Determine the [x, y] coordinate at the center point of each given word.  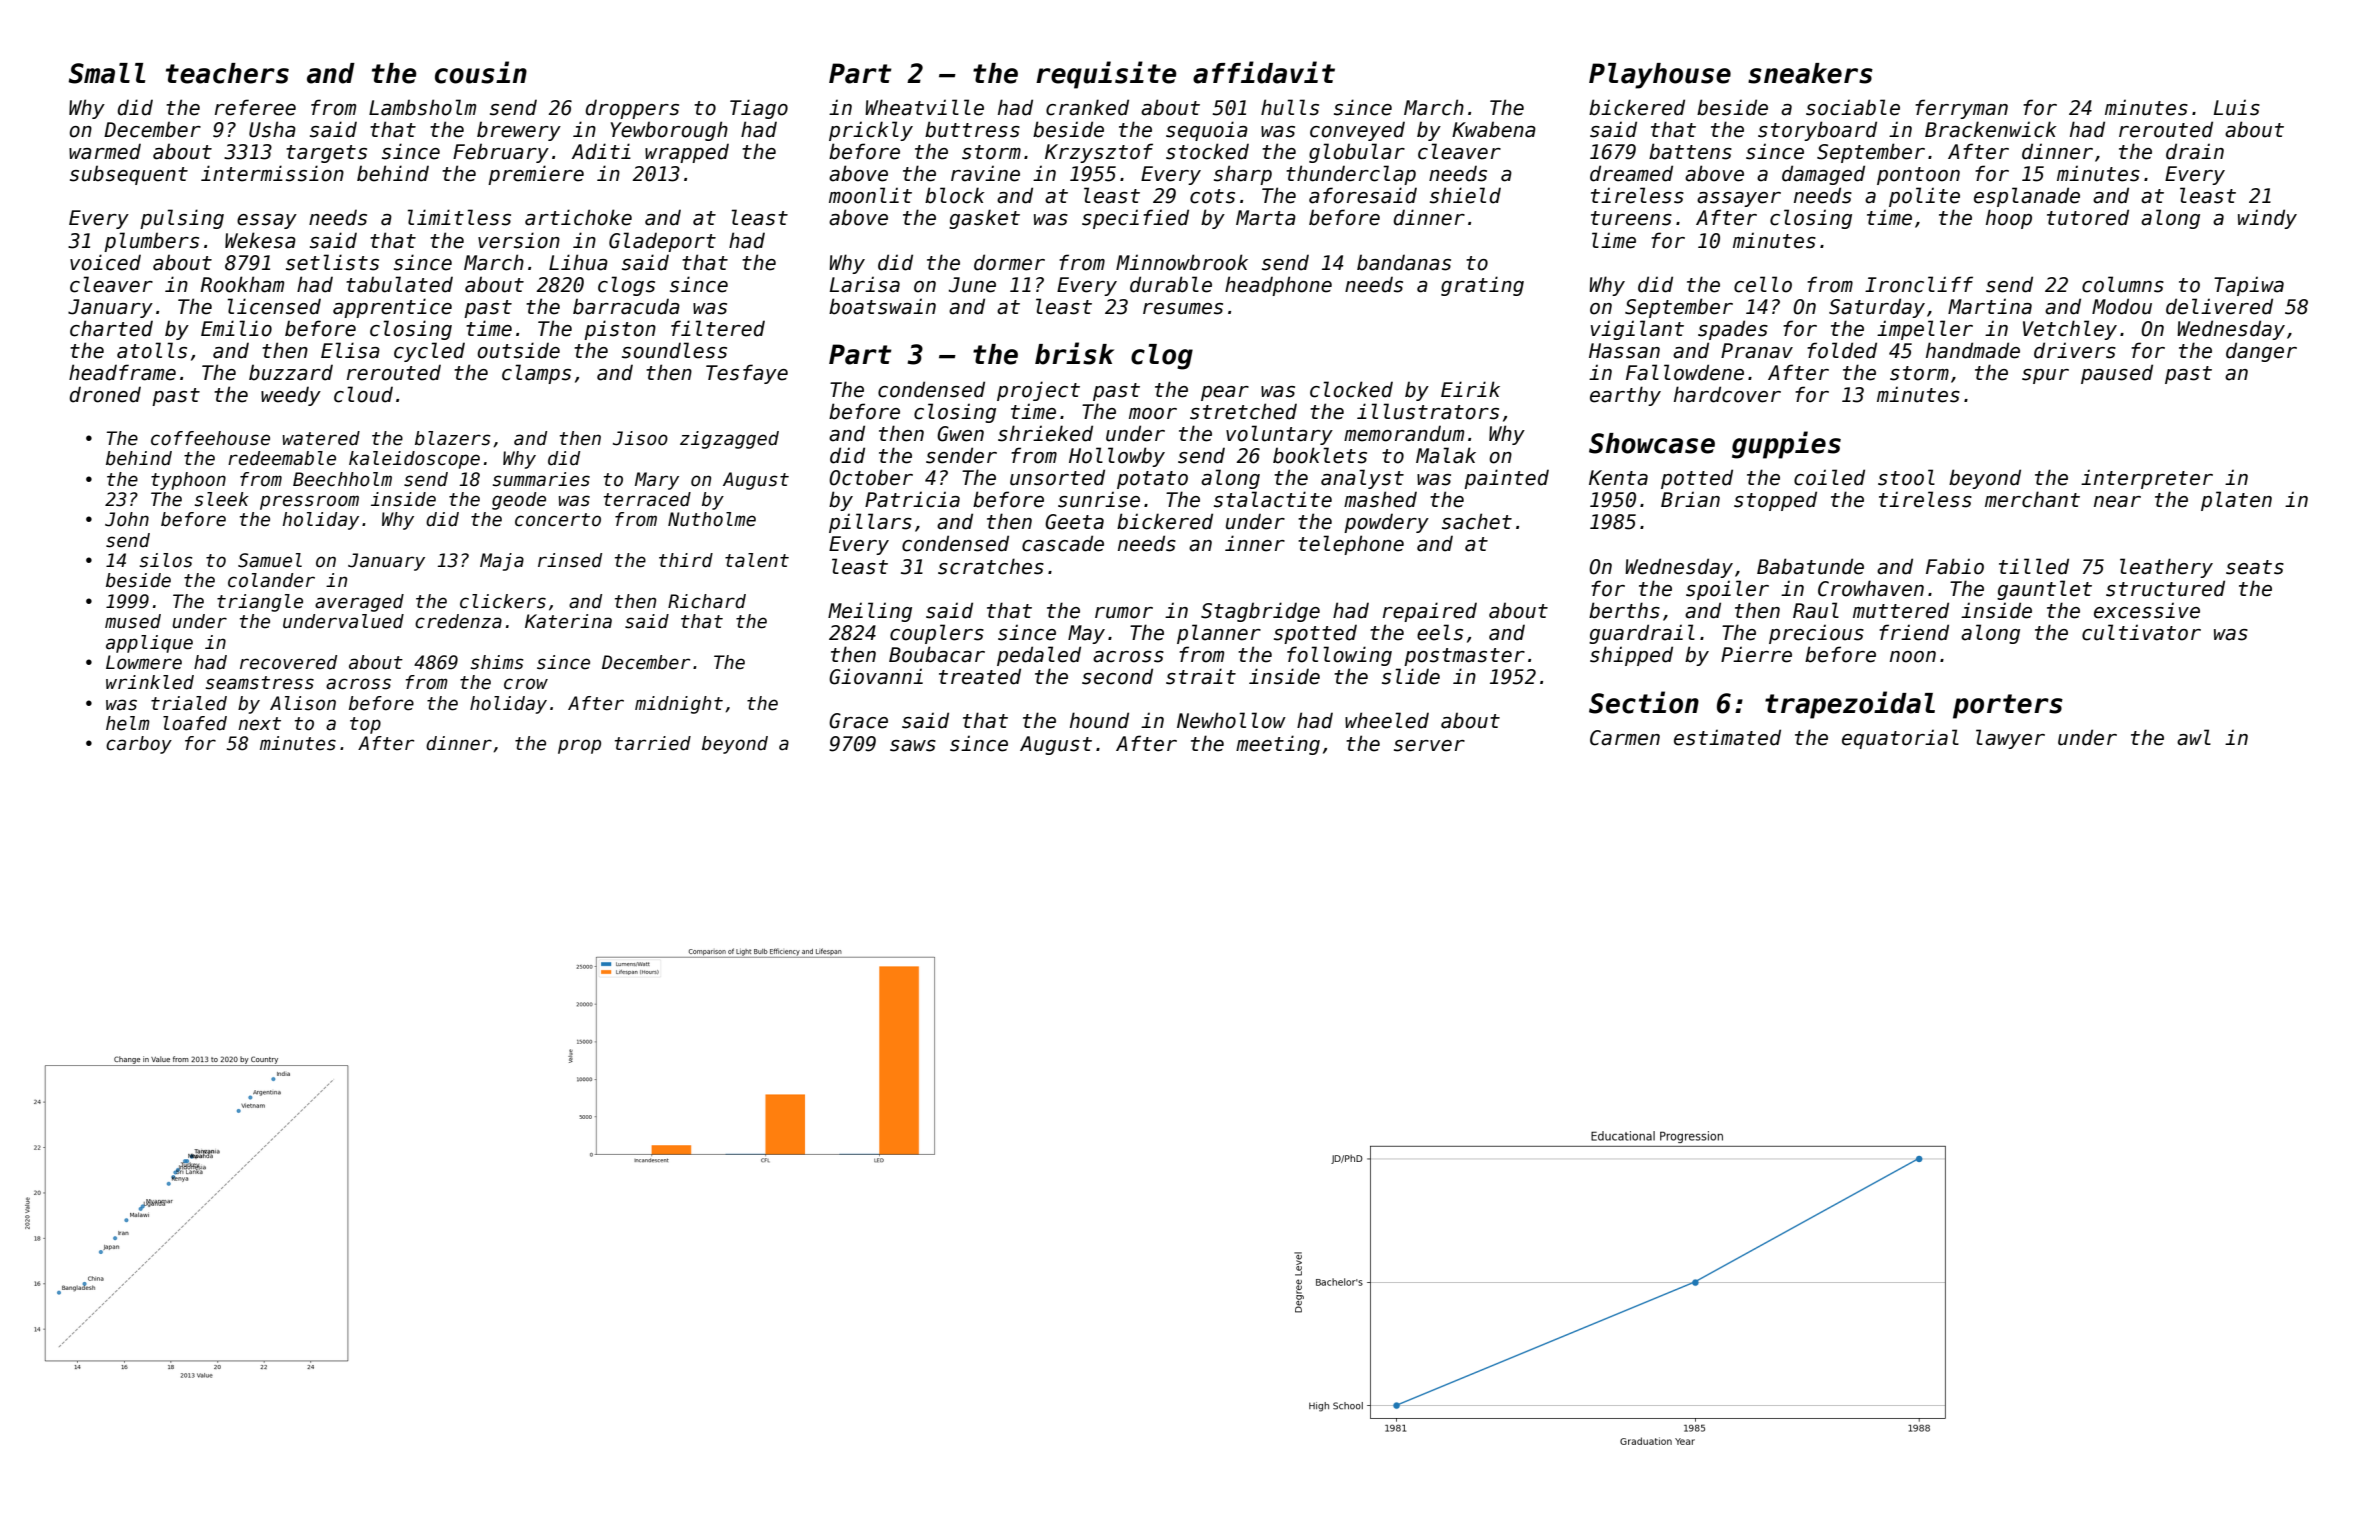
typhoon [188, 481]
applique [149, 644]
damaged [1823, 175]
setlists [332, 262]
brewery [519, 131]
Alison [303, 703]
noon [1913, 657]
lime [1614, 240]
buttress [972, 129]
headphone [1278, 286]
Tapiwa [2249, 286]
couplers [937, 634]
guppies [1786, 445]
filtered [718, 328]
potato [1152, 480]
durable [1171, 284]
